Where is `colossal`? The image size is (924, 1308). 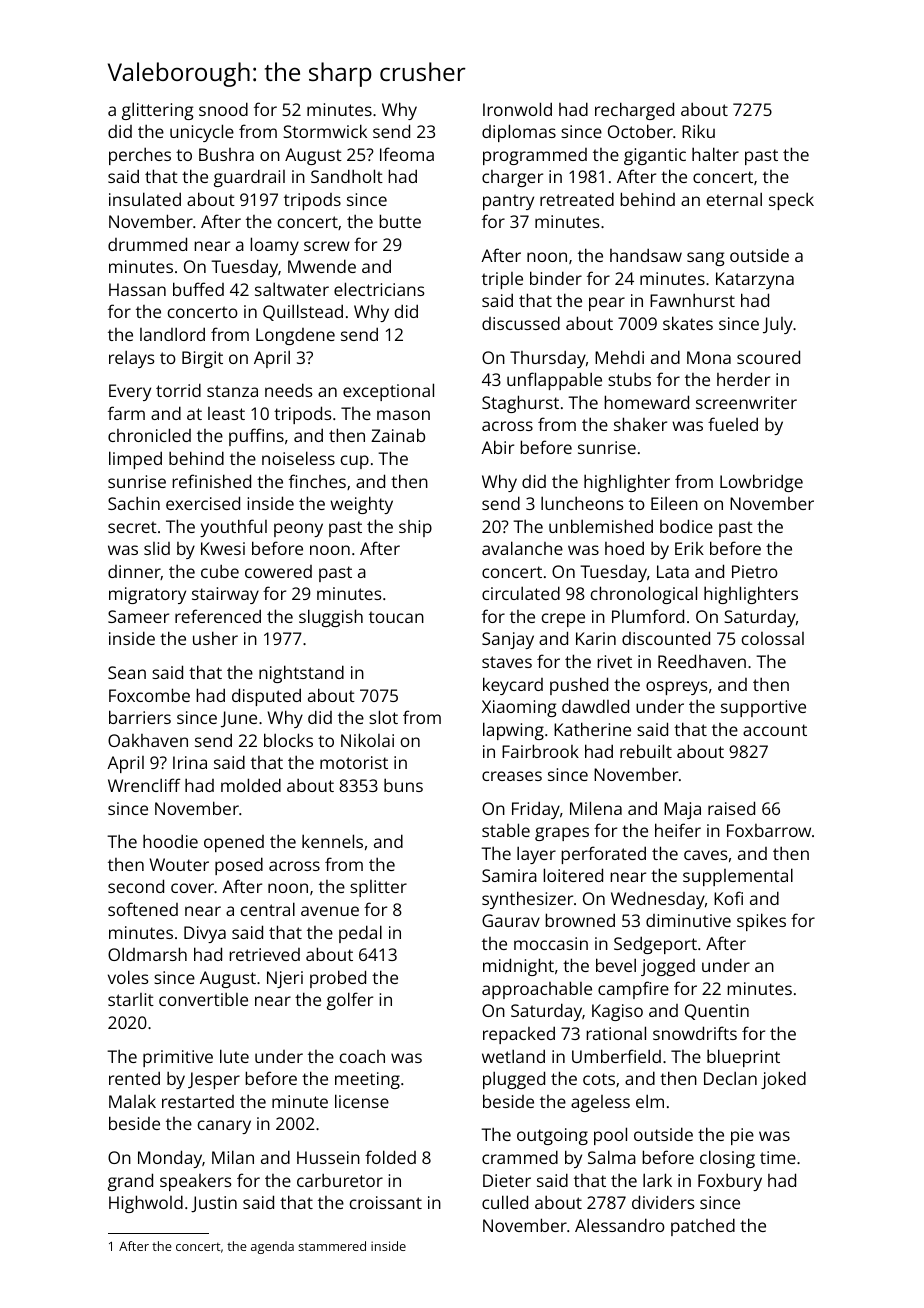
colossal is located at coordinates (773, 638).
